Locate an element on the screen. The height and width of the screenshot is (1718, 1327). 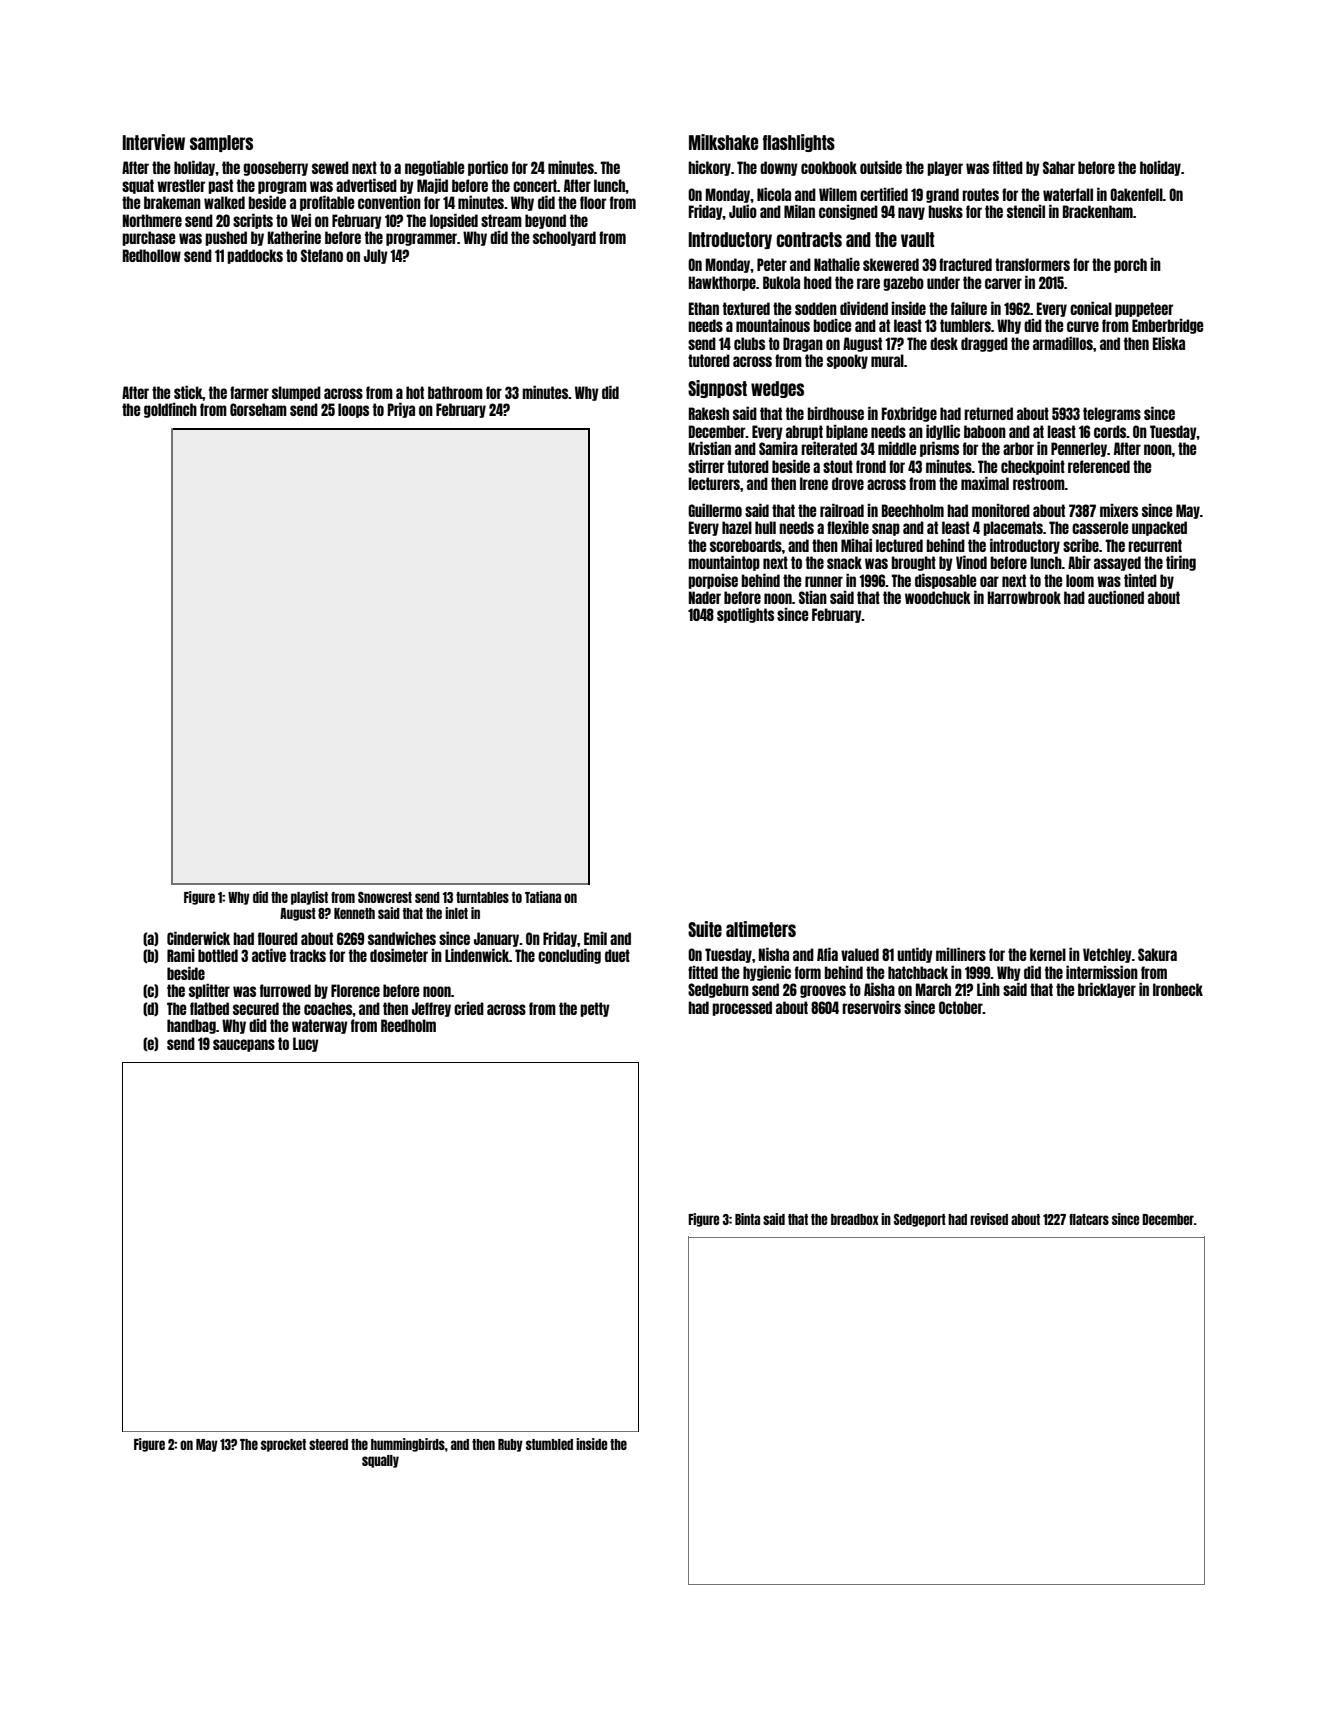
saucepans is located at coordinates (244, 1045).
